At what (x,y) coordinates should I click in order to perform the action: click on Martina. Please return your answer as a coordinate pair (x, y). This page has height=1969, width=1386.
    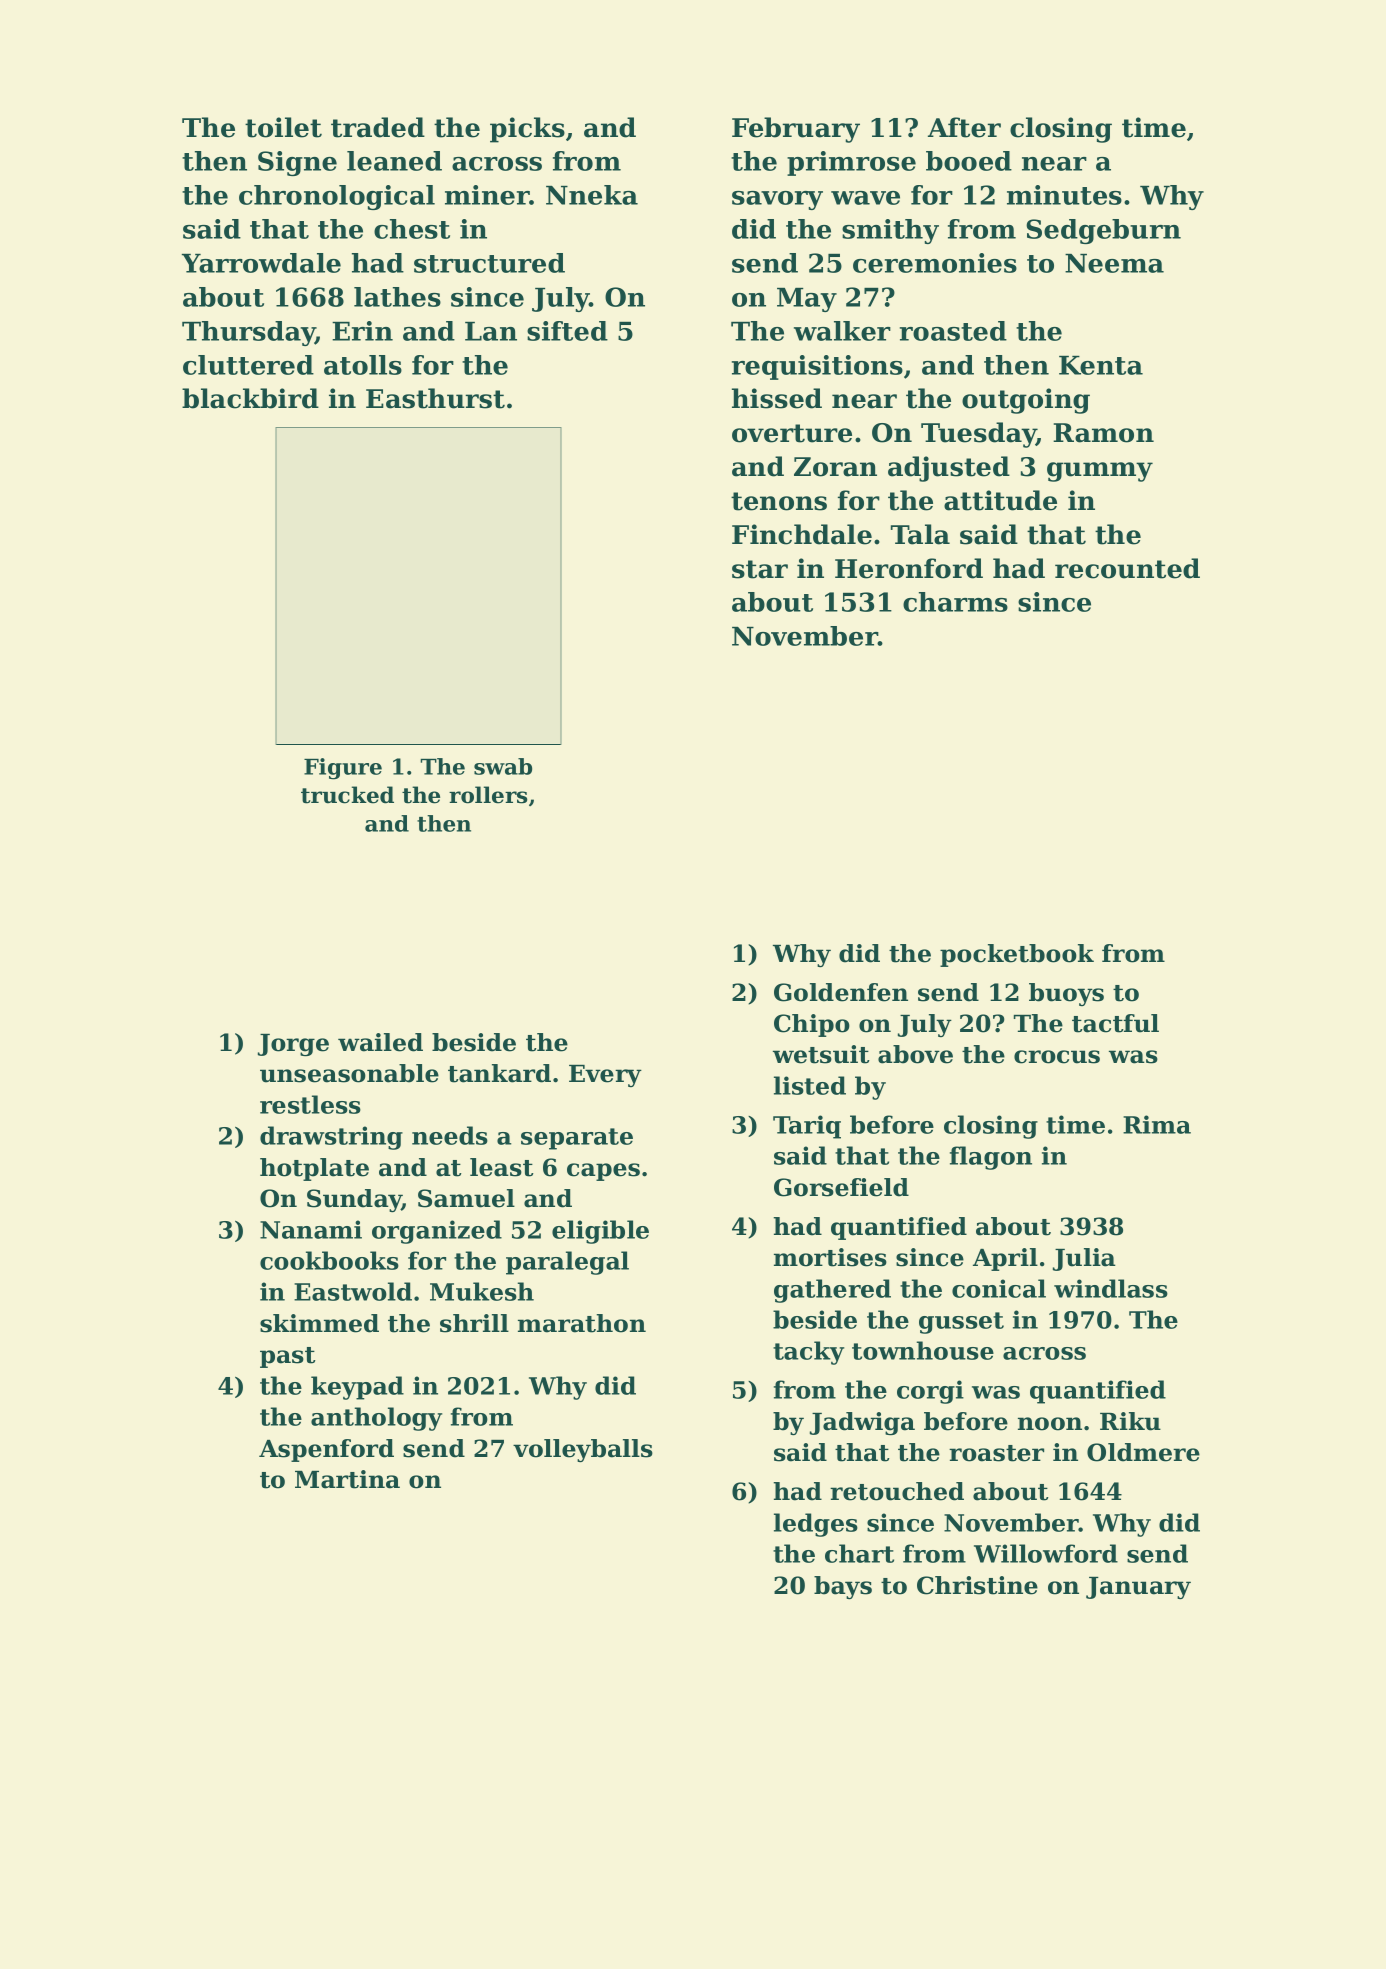
    Looking at the image, I should click on (347, 1479).
